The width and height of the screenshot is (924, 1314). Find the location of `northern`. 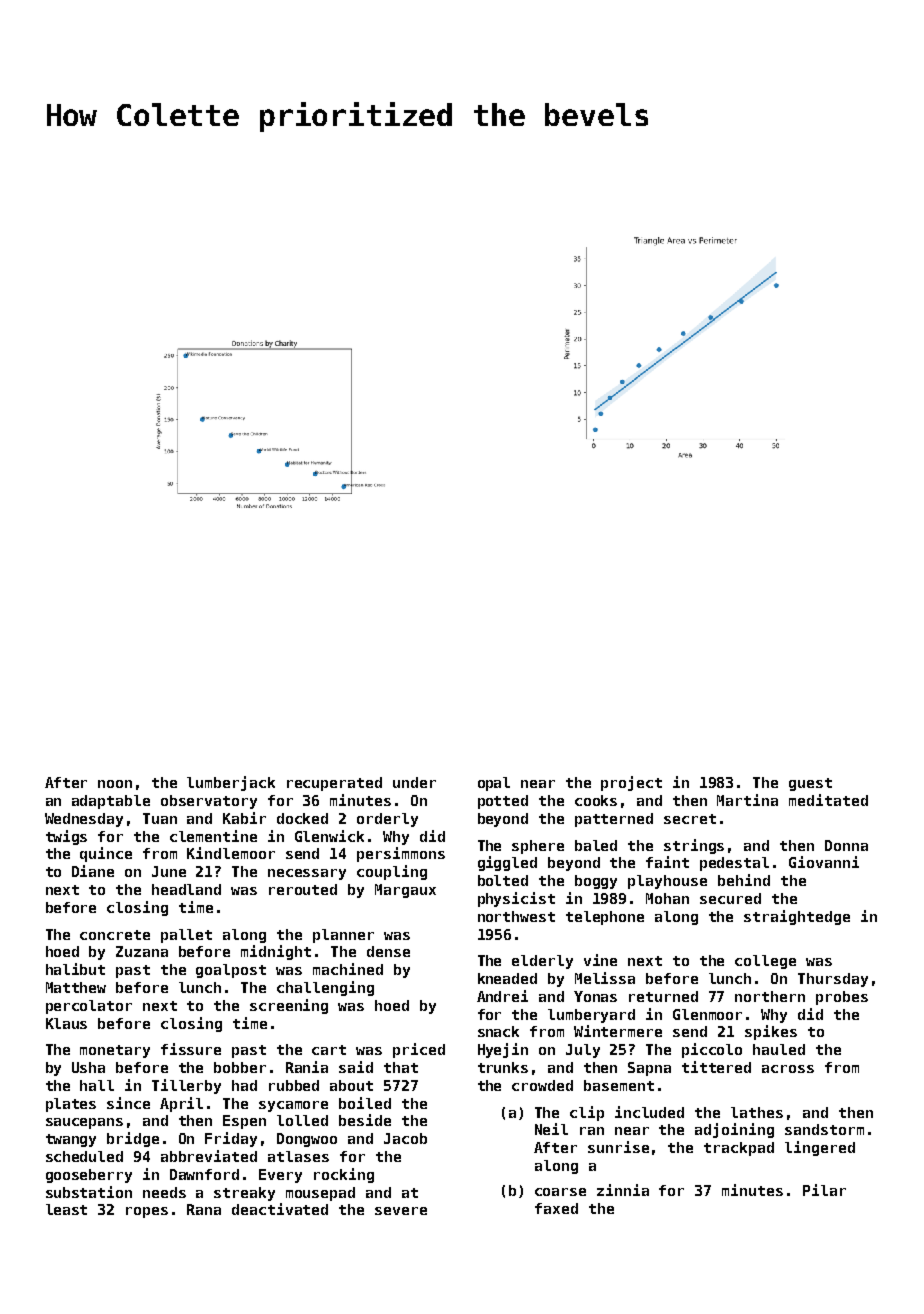

northern is located at coordinates (770, 996).
